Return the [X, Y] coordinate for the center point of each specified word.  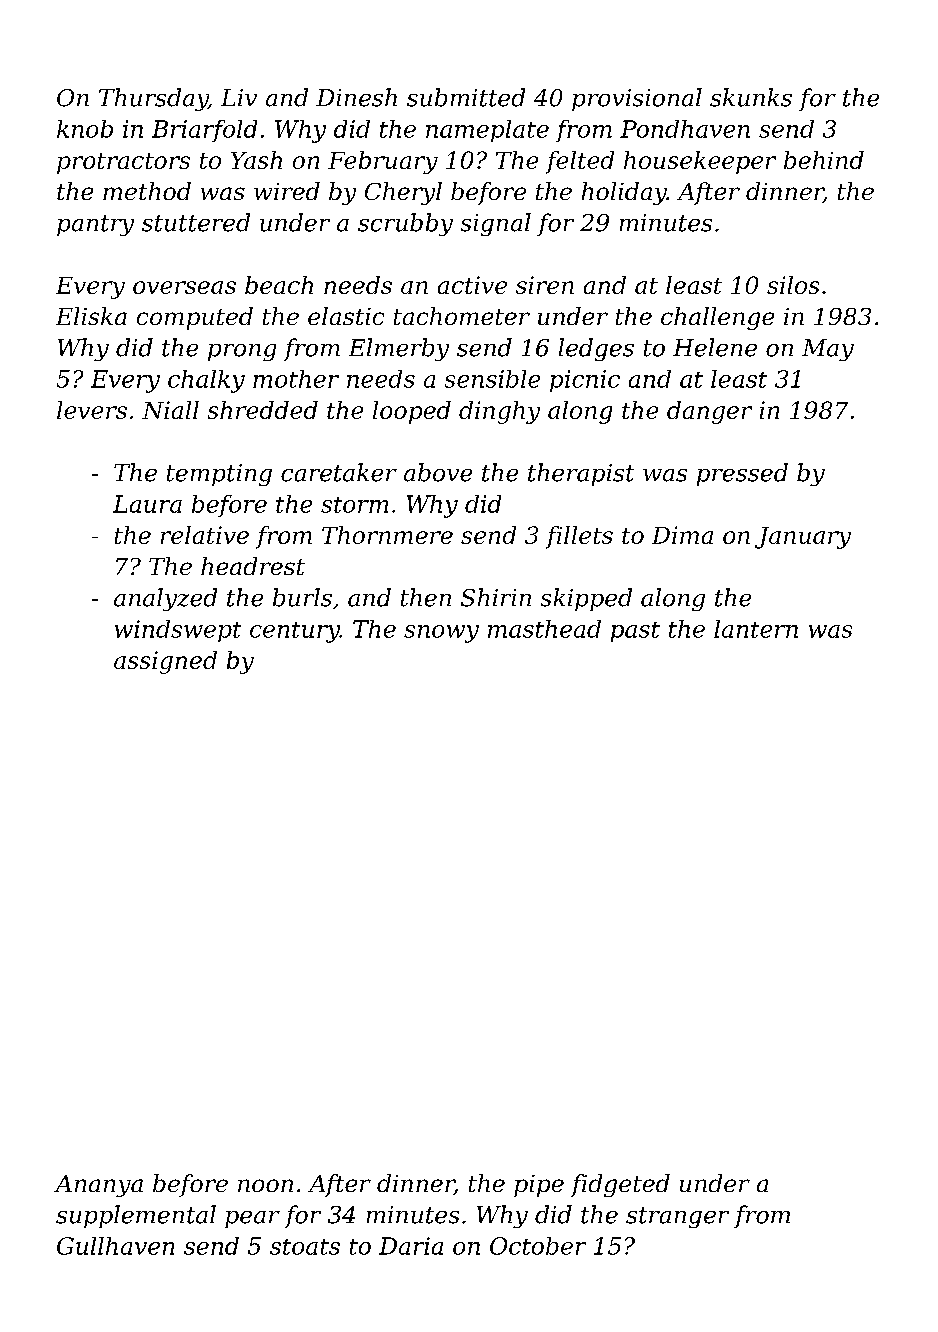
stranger [677, 1217]
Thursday [153, 99]
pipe [539, 1186]
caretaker [339, 472]
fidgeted [620, 1185]
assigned [165, 662]
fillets [579, 537]
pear [252, 1219]
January [803, 538]
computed [195, 318]
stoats [305, 1247]
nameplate [487, 131]
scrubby [405, 224]
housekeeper [700, 162]
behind [824, 160]
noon [265, 1185]
